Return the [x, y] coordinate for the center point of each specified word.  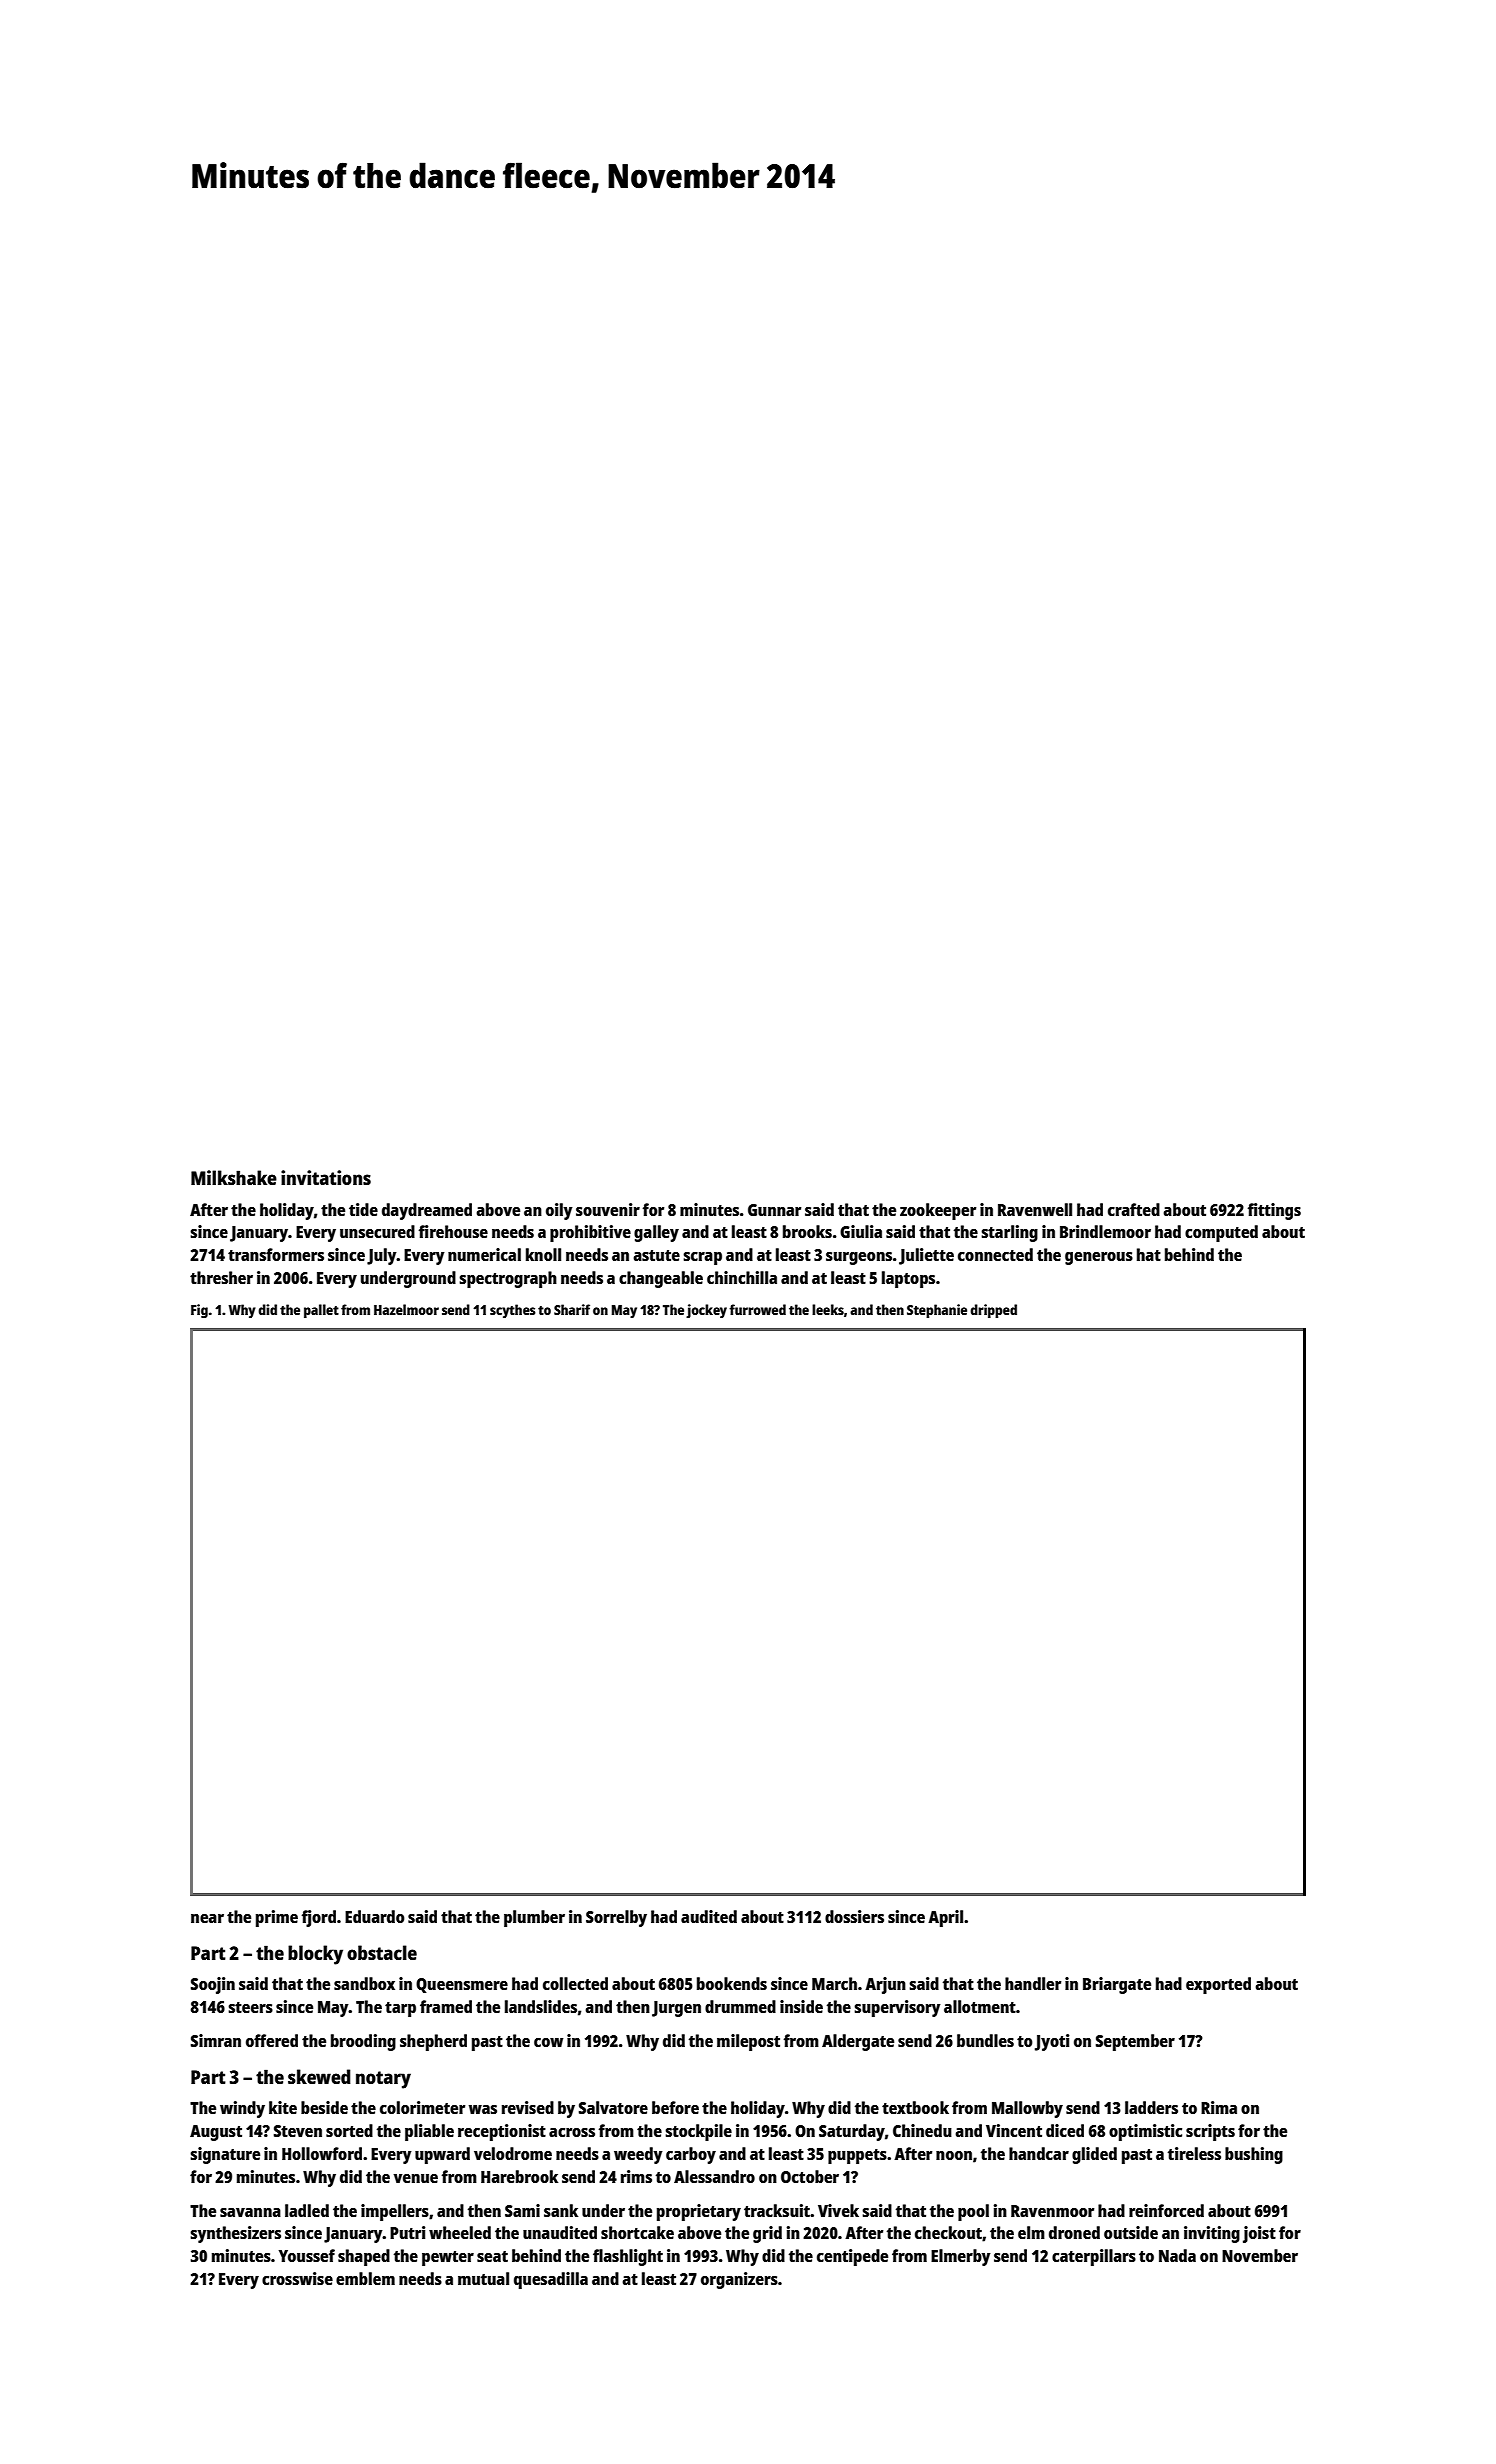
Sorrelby [616, 1918]
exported [1218, 1985]
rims [636, 2176]
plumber [534, 1918]
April [945, 1918]
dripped [993, 1311]
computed [1221, 1233]
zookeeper [938, 1211]
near [207, 1918]
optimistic [1145, 2132]
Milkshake [234, 1177]
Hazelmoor [406, 1309]
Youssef [307, 2255]
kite [283, 2107]
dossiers [854, 1916]
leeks [828, 1309]
